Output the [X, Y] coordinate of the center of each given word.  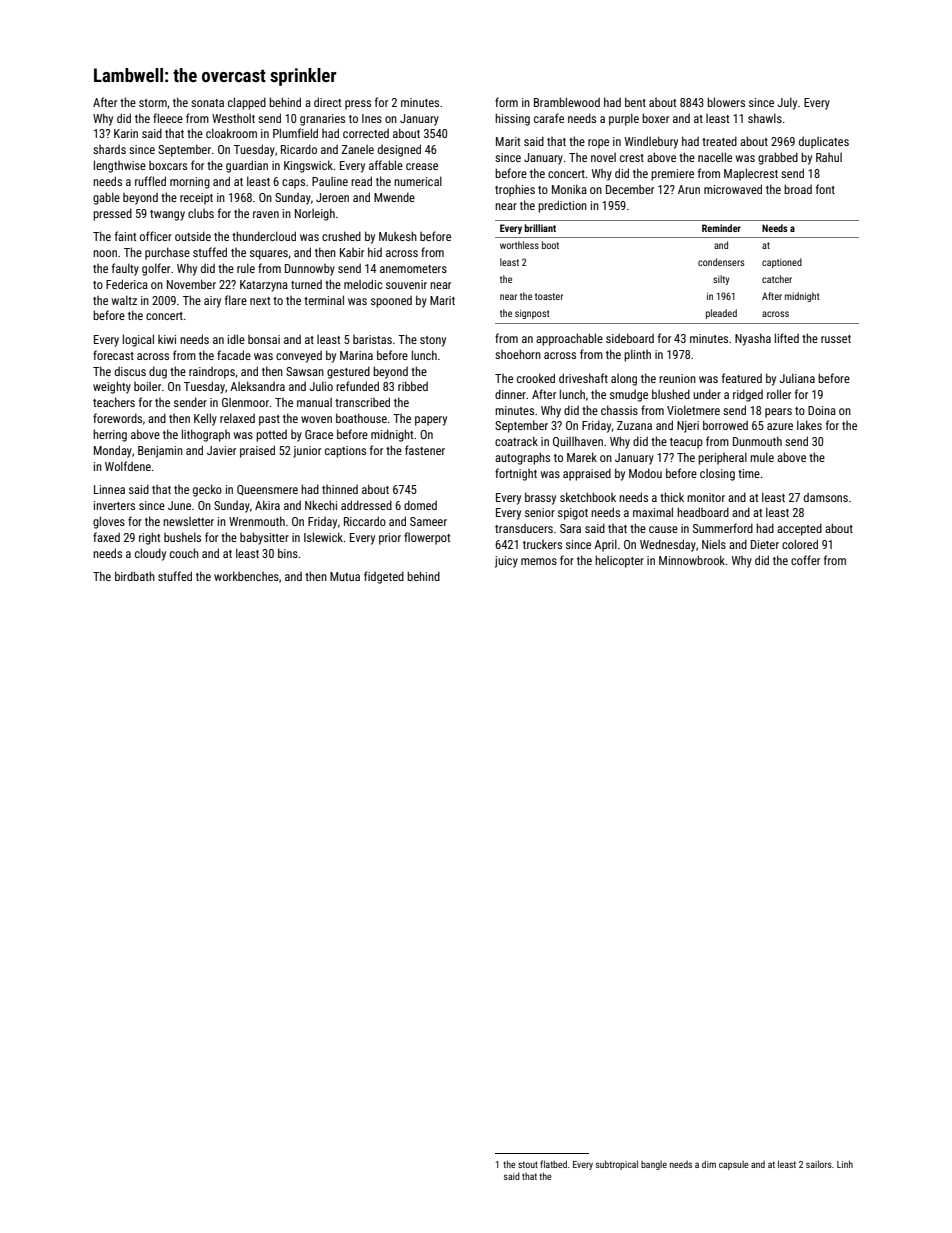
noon [105, 253]
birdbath [135, 576]
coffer [805, 560]
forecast [113, 355]
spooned [391, 301]
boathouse [361, 418]
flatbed [553, 1164]
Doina [822, 410]
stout [528, 1164]
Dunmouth [757, 441]
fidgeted [384, 577]
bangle [654, 1165]
